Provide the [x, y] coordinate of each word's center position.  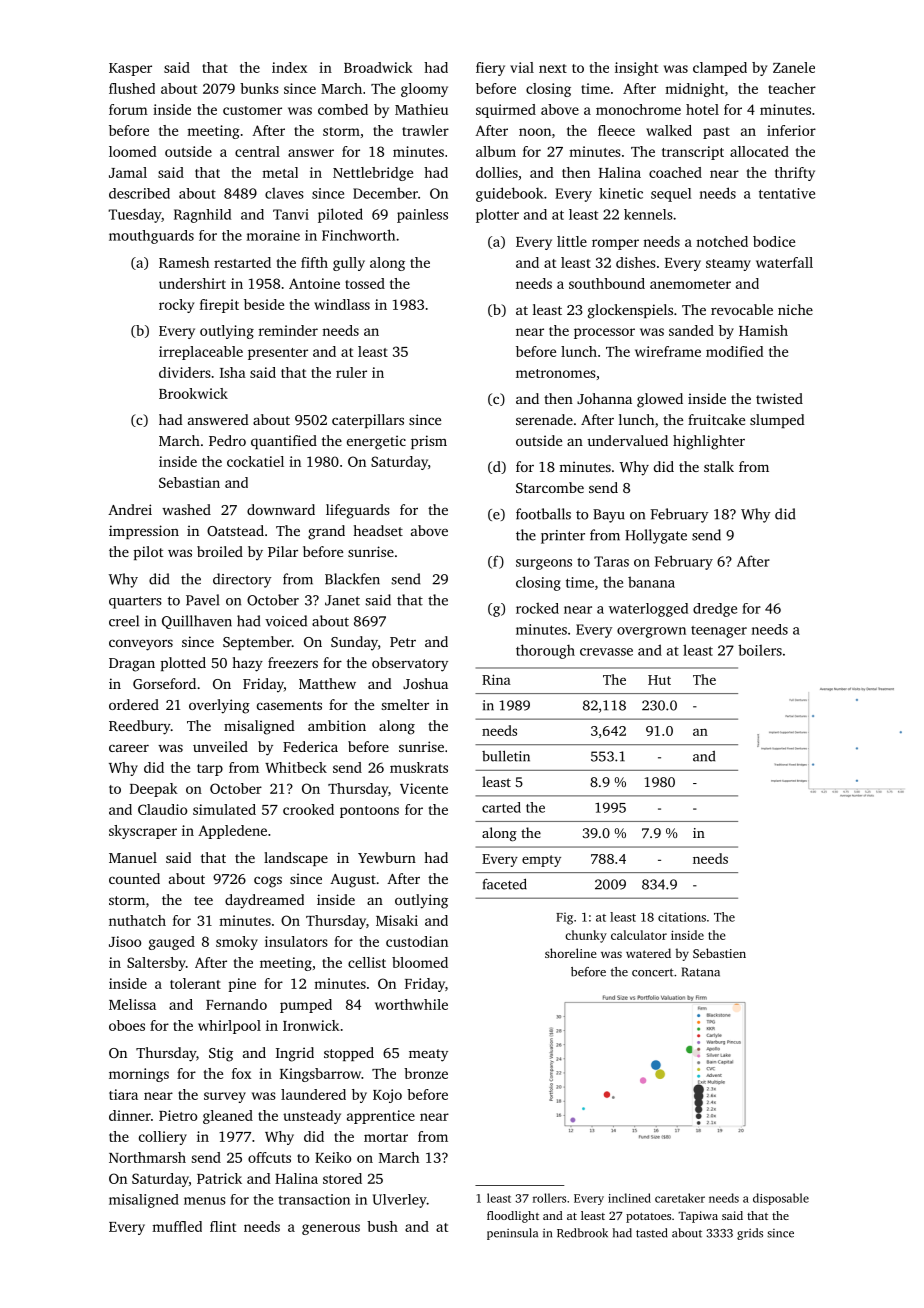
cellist [367, 962]
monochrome [638, 109]
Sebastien [719, 953]
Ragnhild [202, 216]
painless [422, 216]
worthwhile [411, 1004]
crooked [308, 809]
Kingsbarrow [320, 1075]
